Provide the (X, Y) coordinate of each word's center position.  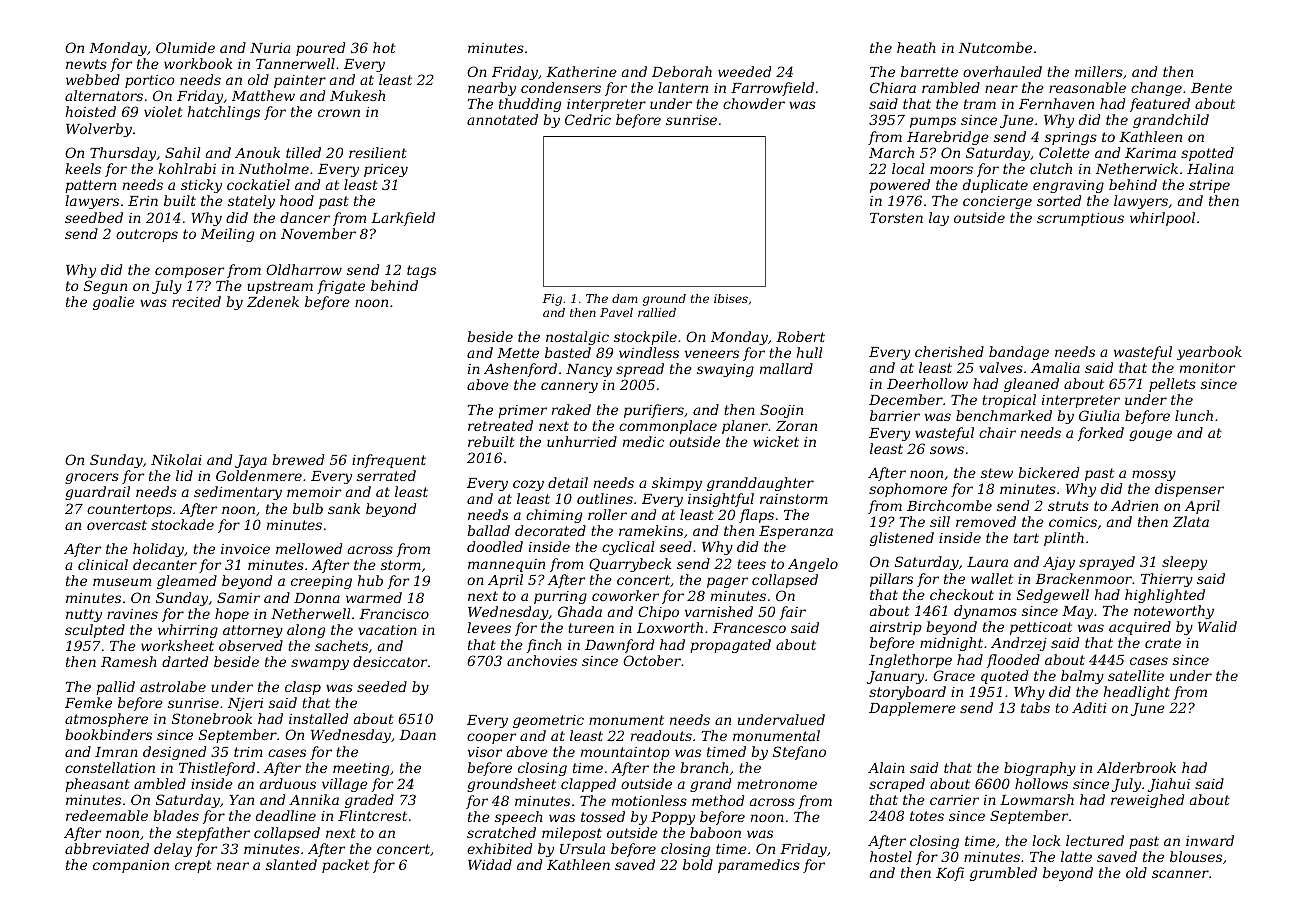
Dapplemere (912, 709)
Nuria (270, 48)
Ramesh (129, 661)
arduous (288, 783)
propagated (730, 646)
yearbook (1209, 353)
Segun (105, 287)
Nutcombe (995, 47)
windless (649, 352)
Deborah (682, 71)
